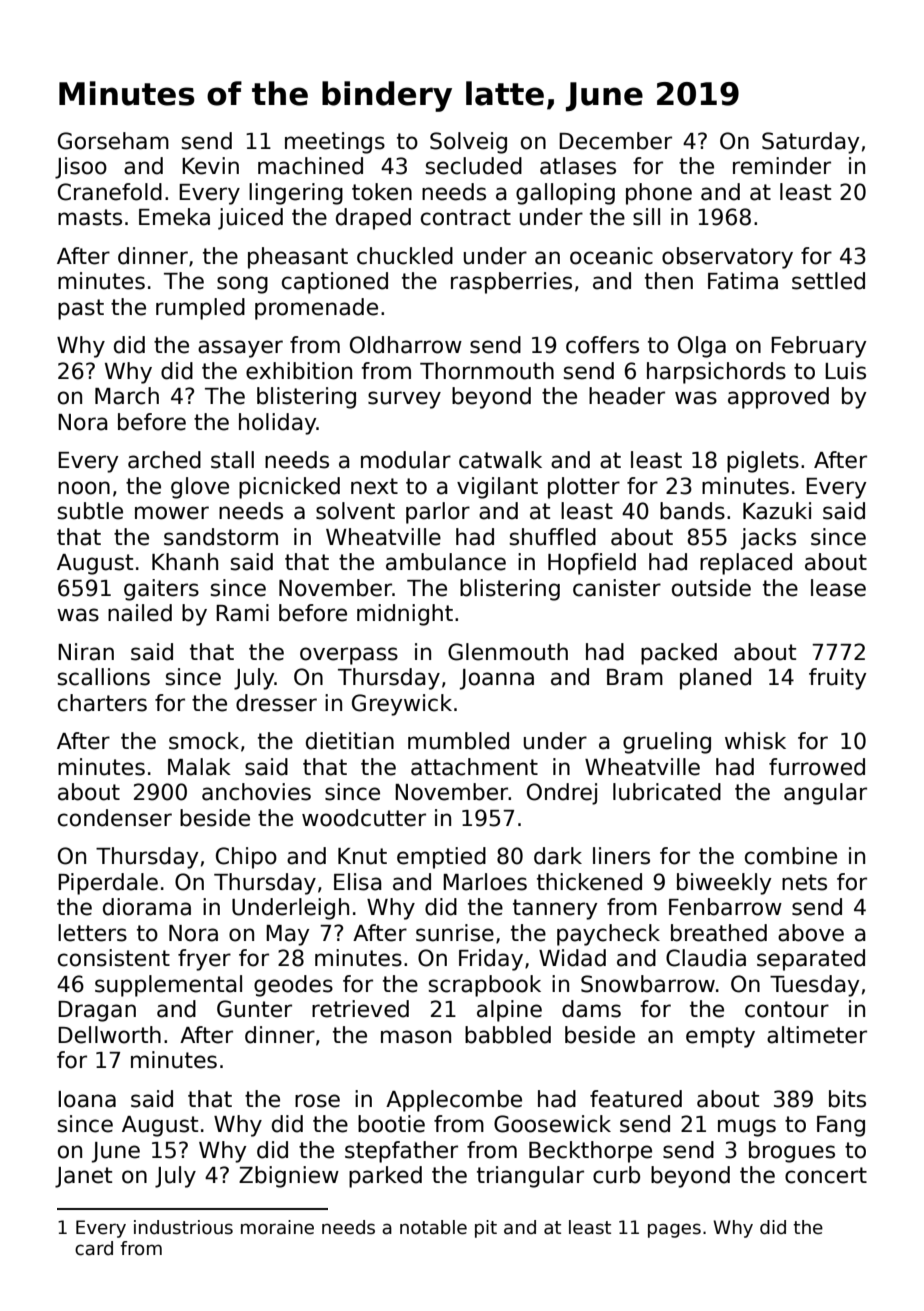 The image size is (924, 1311). Describe the element at coordinates (508, 652) in the page. I see `Glenmouth` at that location.
